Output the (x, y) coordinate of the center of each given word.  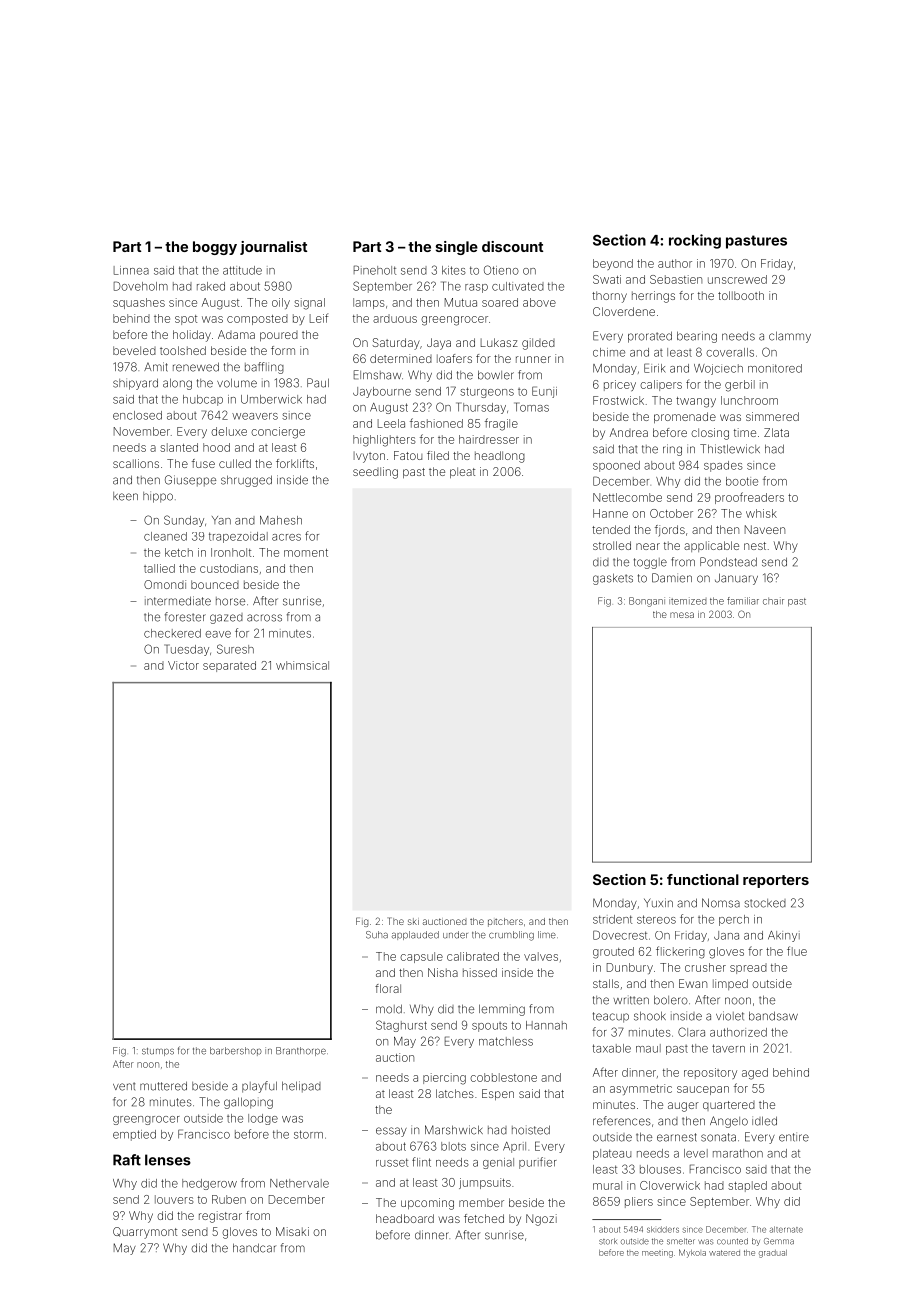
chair (773, 601)
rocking (695, 241)
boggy (215, 248)
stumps (158, 1052)
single (457, 248)
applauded (415, 935)
